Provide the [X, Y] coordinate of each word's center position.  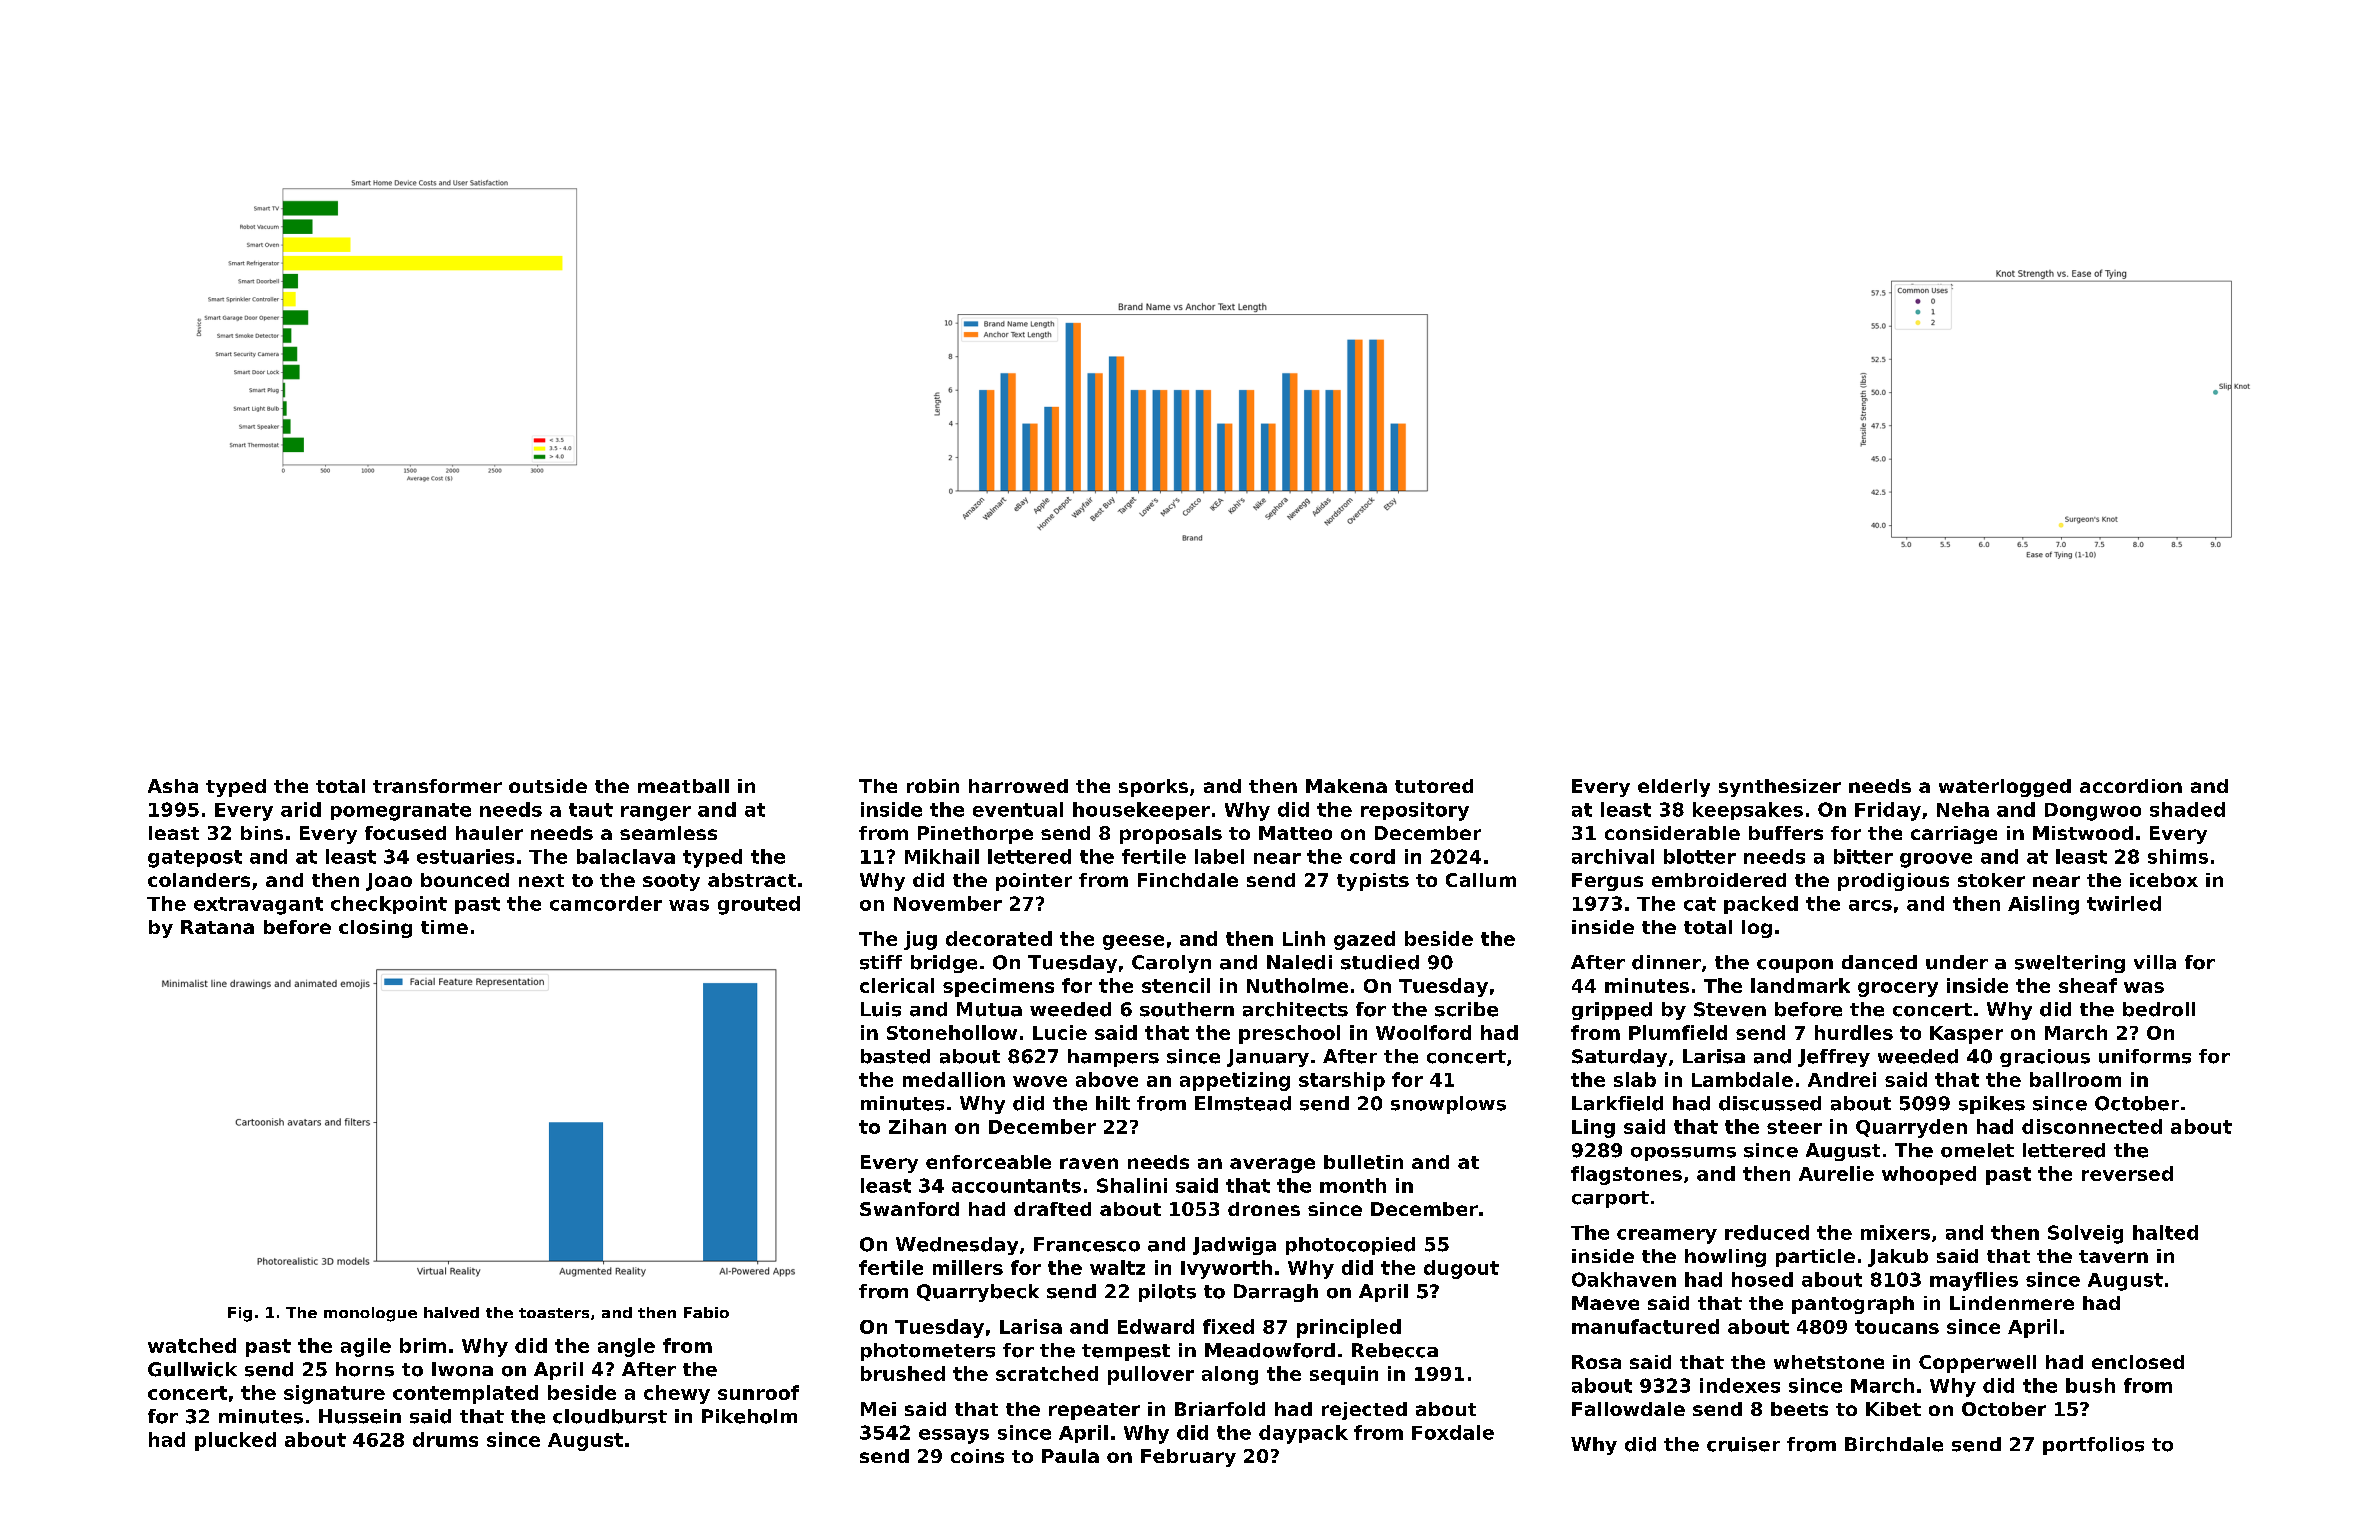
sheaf [2088, 985]
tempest [1126, 1352]
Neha [1963, 809]
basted [895, 1056]
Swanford [909, 1209]
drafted [1052, 1209]
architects [1295, 1009]
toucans [1897, 1327]
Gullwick [192, 1369]
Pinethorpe [975, 835]
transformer [437, 786]
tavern [2113, 1256]
